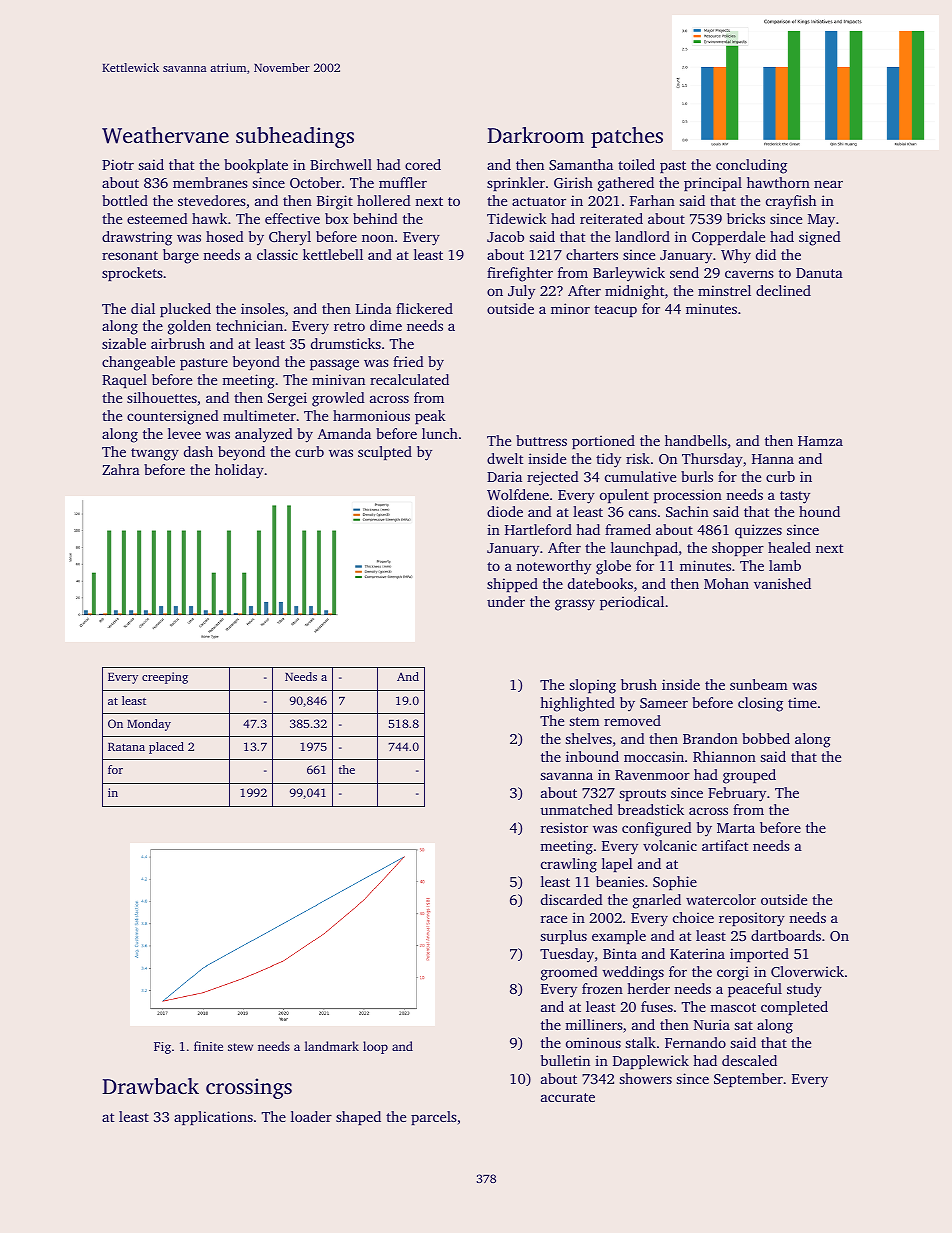  Describe the element at coordinates (697, 476) in the image. I see `burls` at that location.
